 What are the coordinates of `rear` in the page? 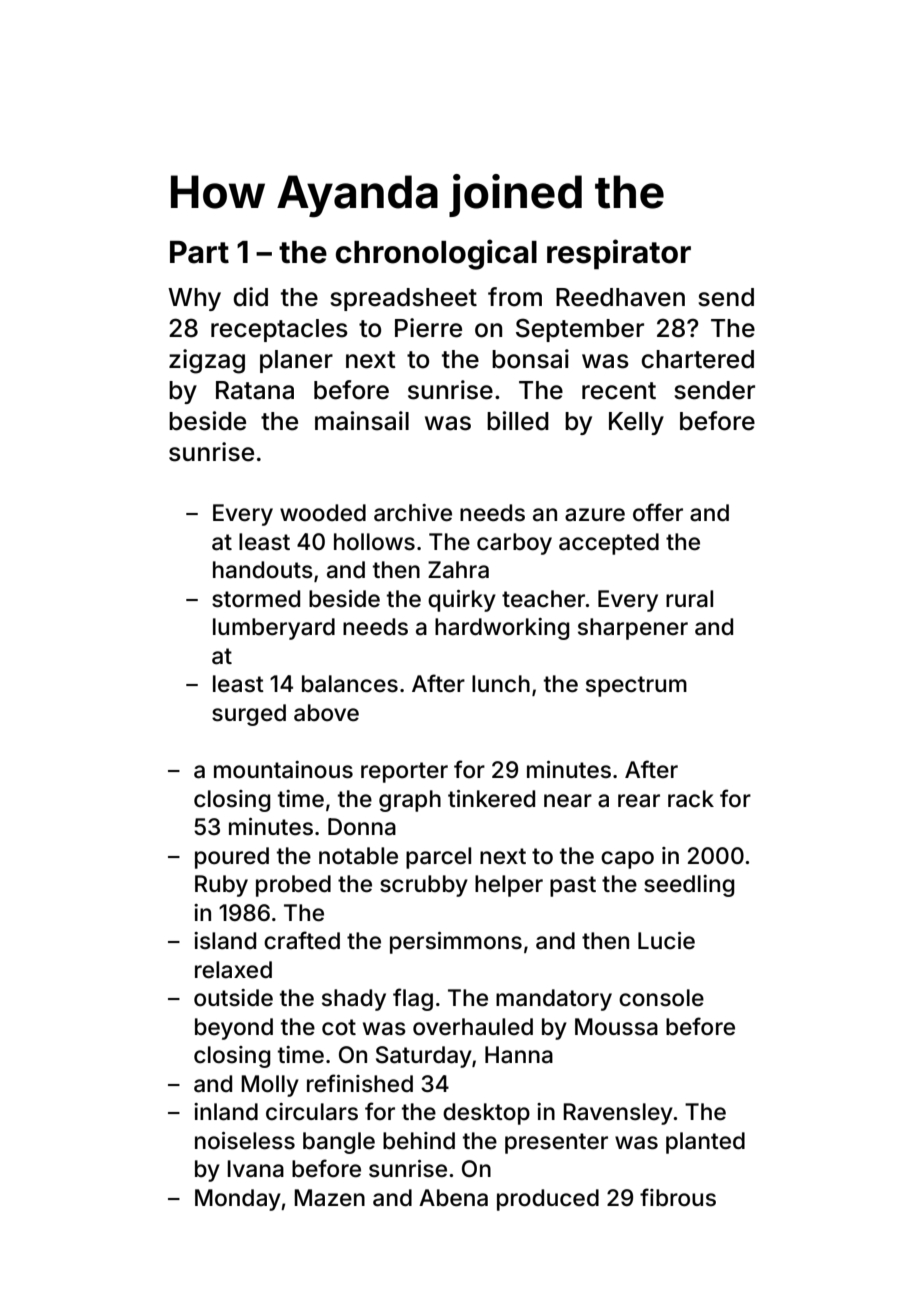 It's located at (639, 801).
